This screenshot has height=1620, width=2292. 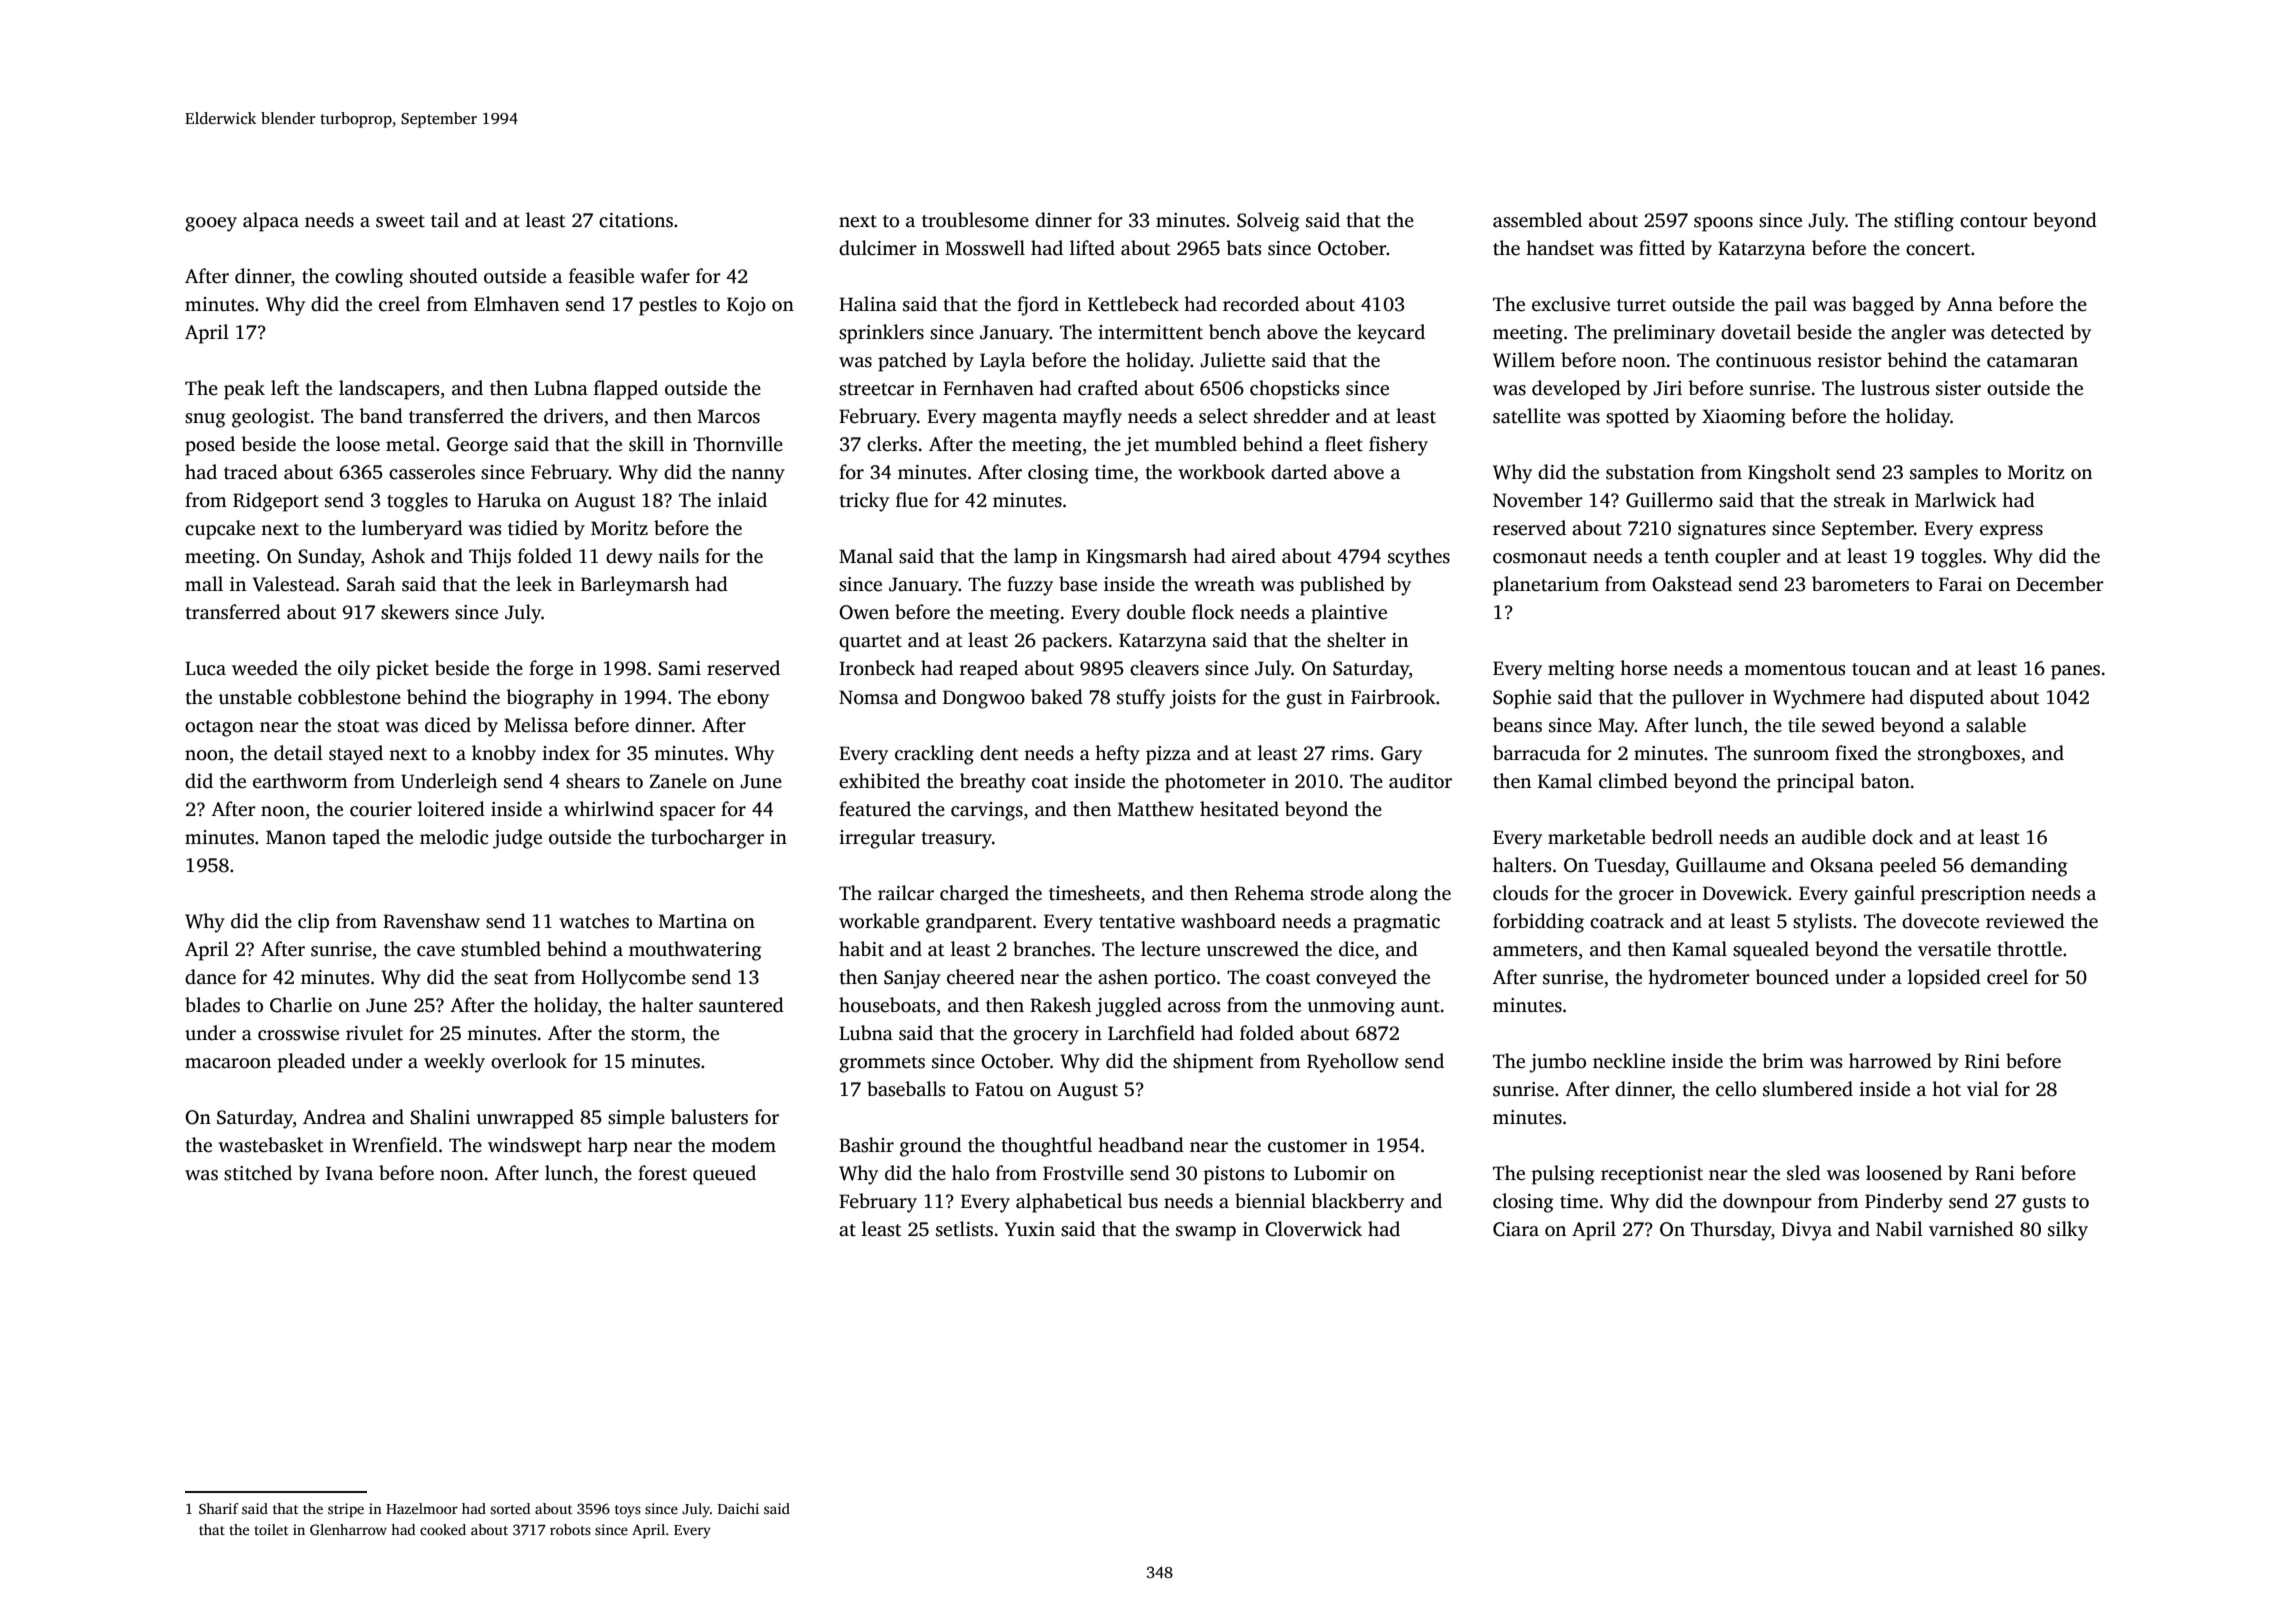 What do you see at coordinates (1268, 222) in the screenshot?
I see `Solveig` at bounding box center [1268, 222].
